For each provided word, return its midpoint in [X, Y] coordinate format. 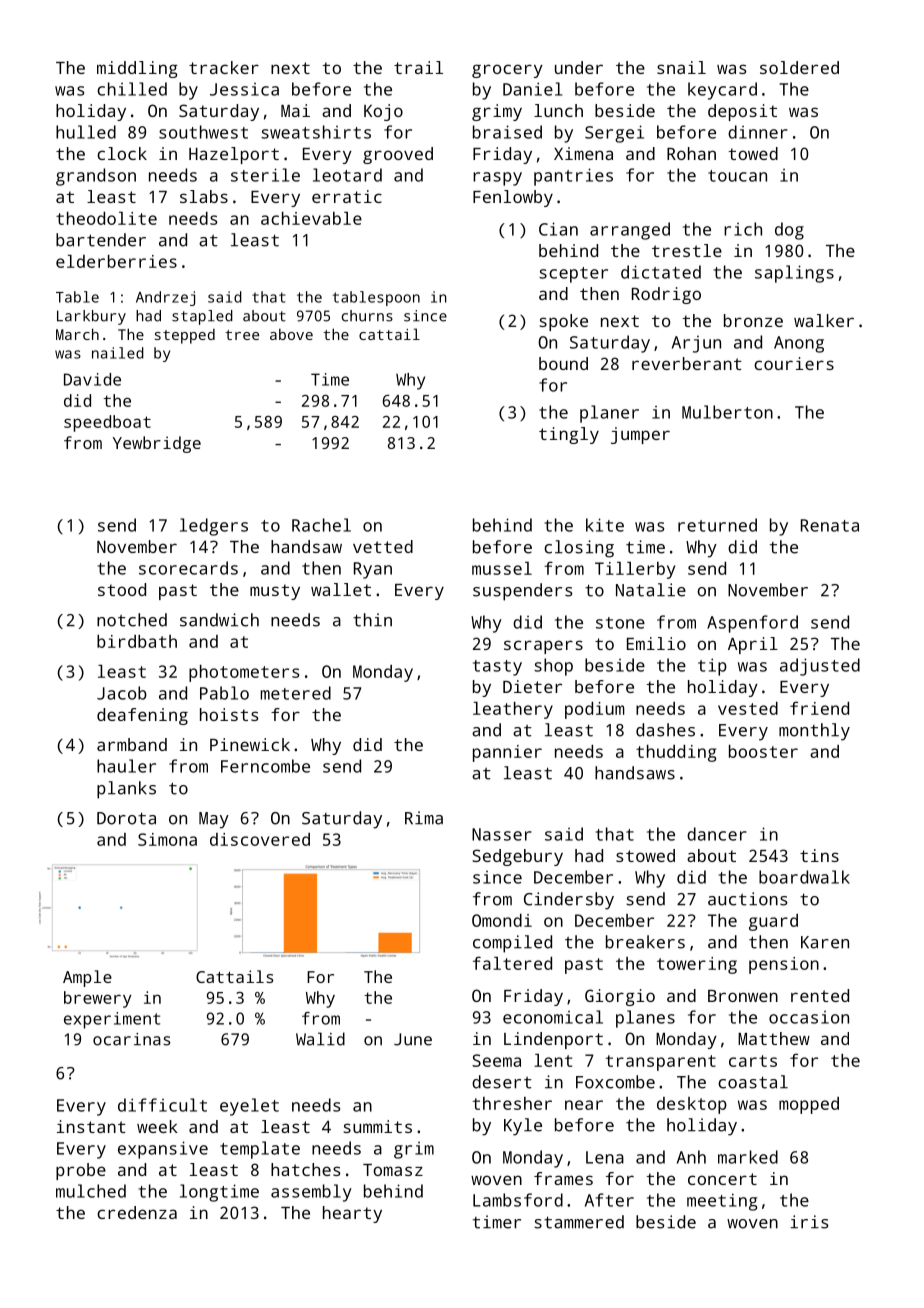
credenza [137, 1212]
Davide [92, 379]
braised [507, 132]
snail [681, 67]
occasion [809, 1017]
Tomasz [393, 1170]
